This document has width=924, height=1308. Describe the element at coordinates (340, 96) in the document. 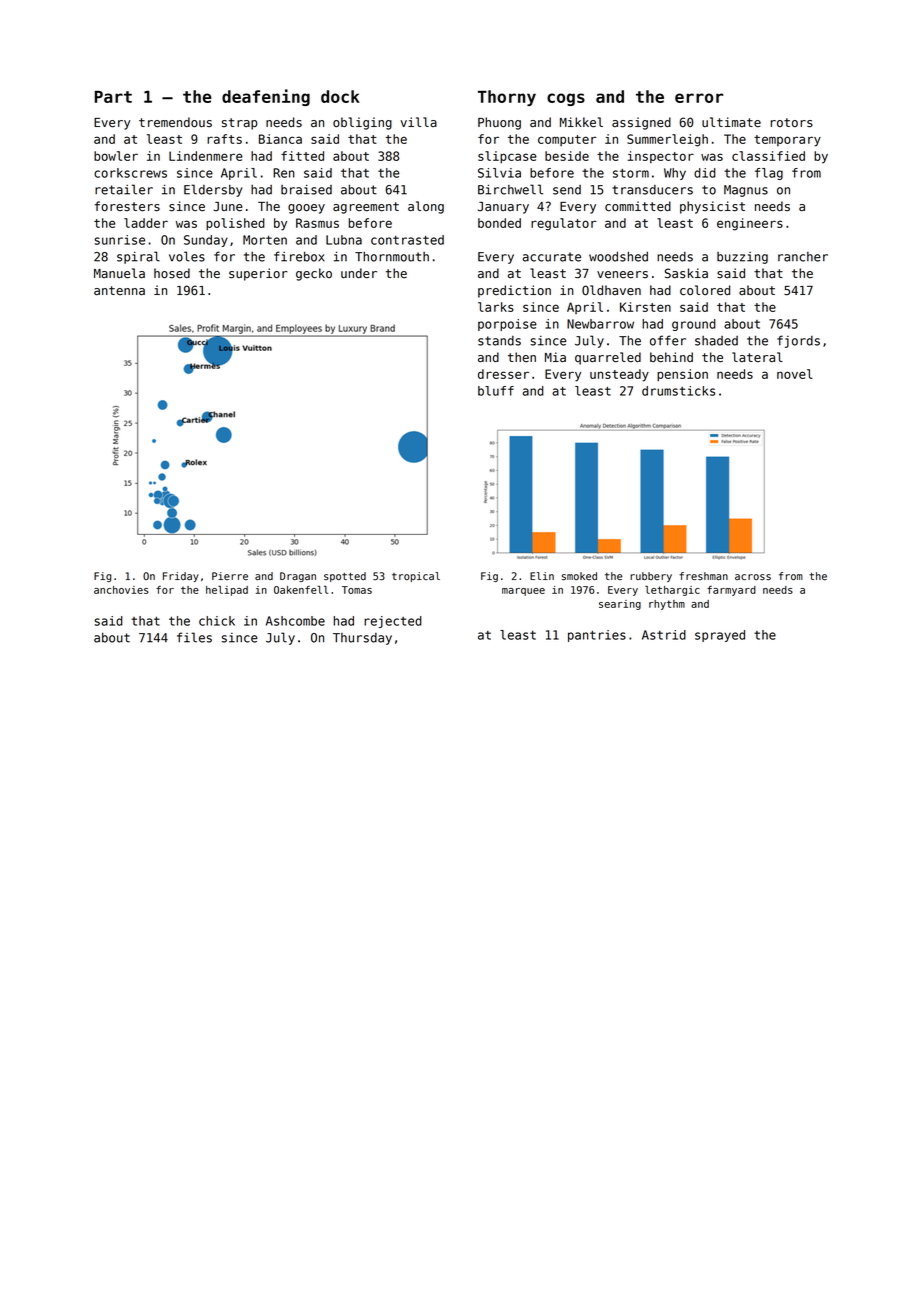

I see `dock` at that location.
